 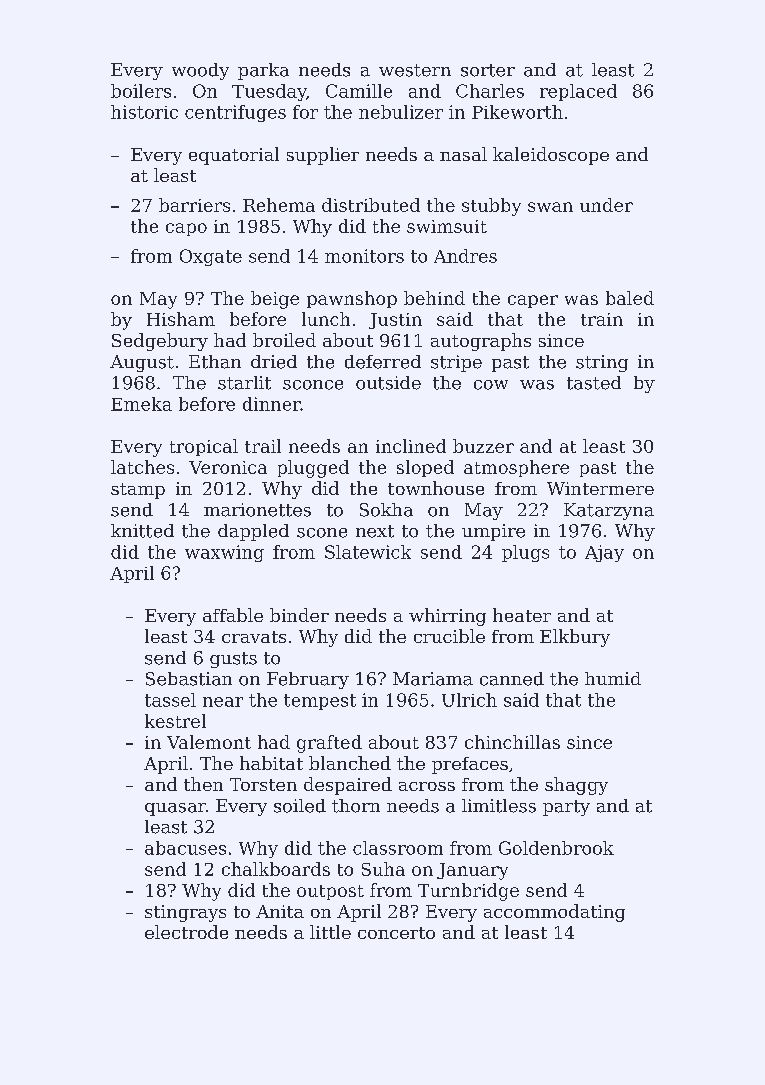 I want to click on replaced, so click(x=578, y=92).
